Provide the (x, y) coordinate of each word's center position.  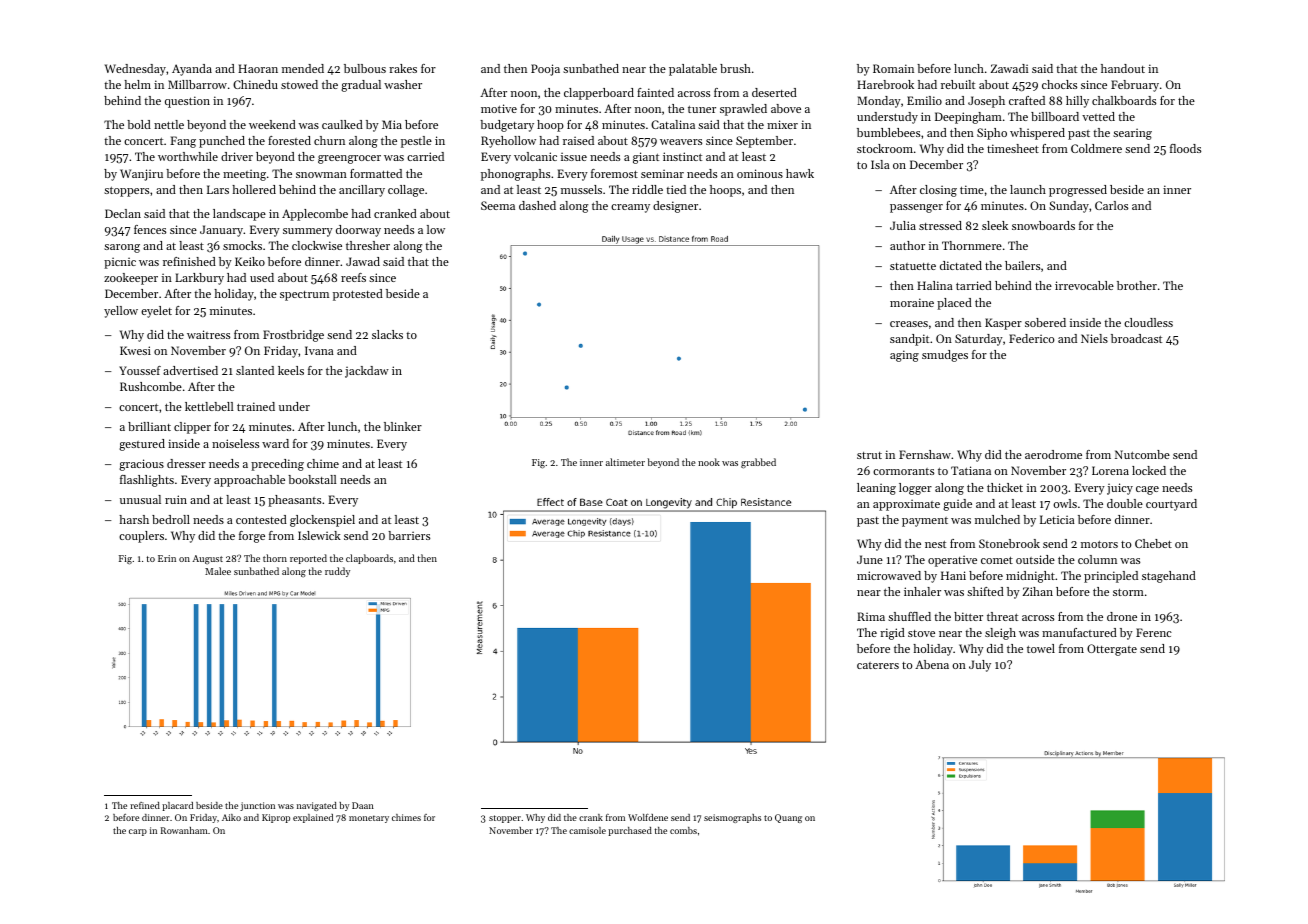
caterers (878, 665)
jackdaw (367, 372)
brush (735, 68)
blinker (403, 426)
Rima (871, 616)
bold (139, 124)
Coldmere (1096, 148)
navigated (317, 806)
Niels (1094, 338)
